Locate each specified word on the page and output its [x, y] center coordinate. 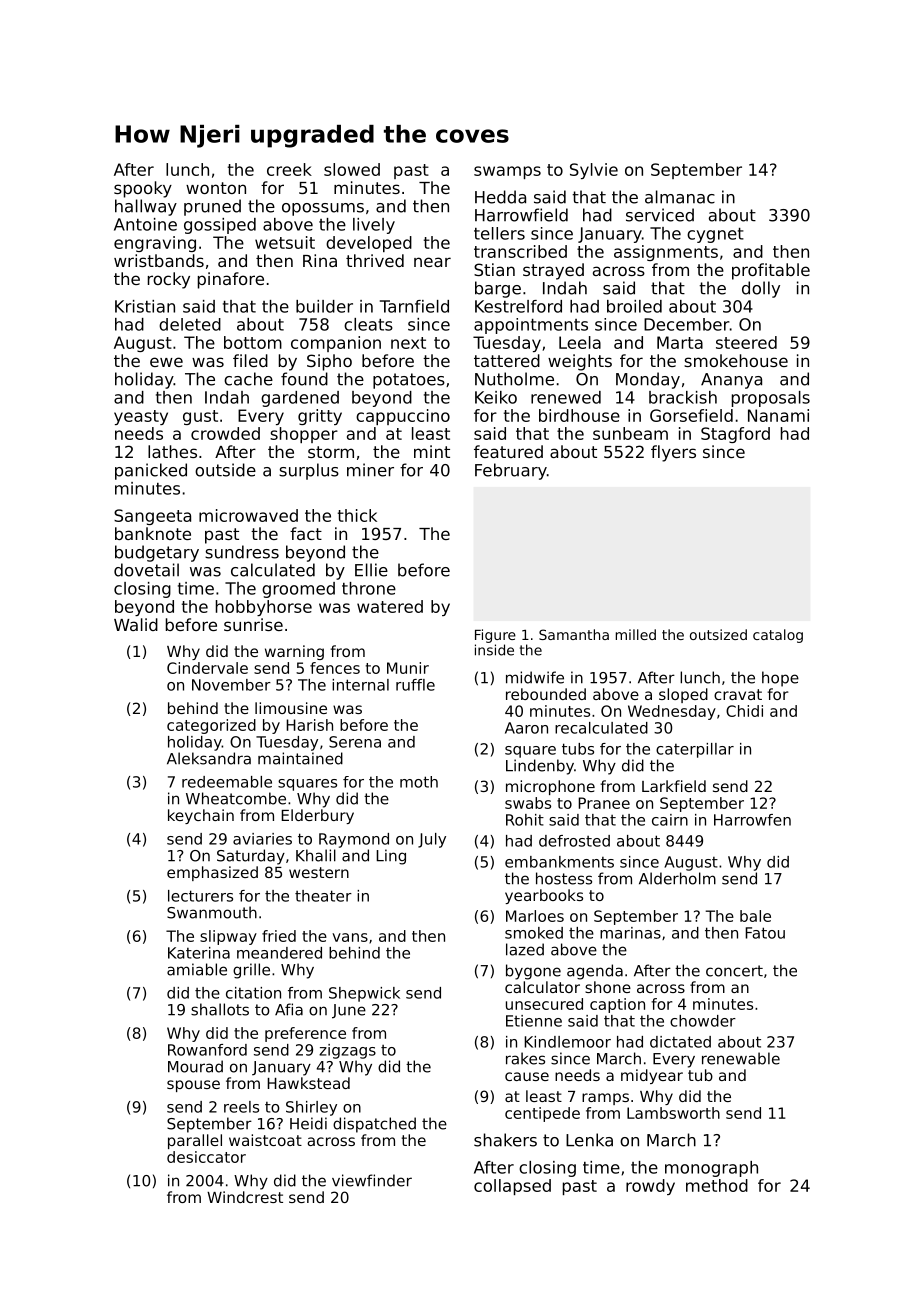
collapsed [512, 1187]
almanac [680, 197]
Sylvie [594, 171]
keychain [201, 816]
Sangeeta [152, 517]
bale [755, 916]
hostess [564, 878]
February [511, 471]
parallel [195, 1141]
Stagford [735, 435]
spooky [143, 189]
